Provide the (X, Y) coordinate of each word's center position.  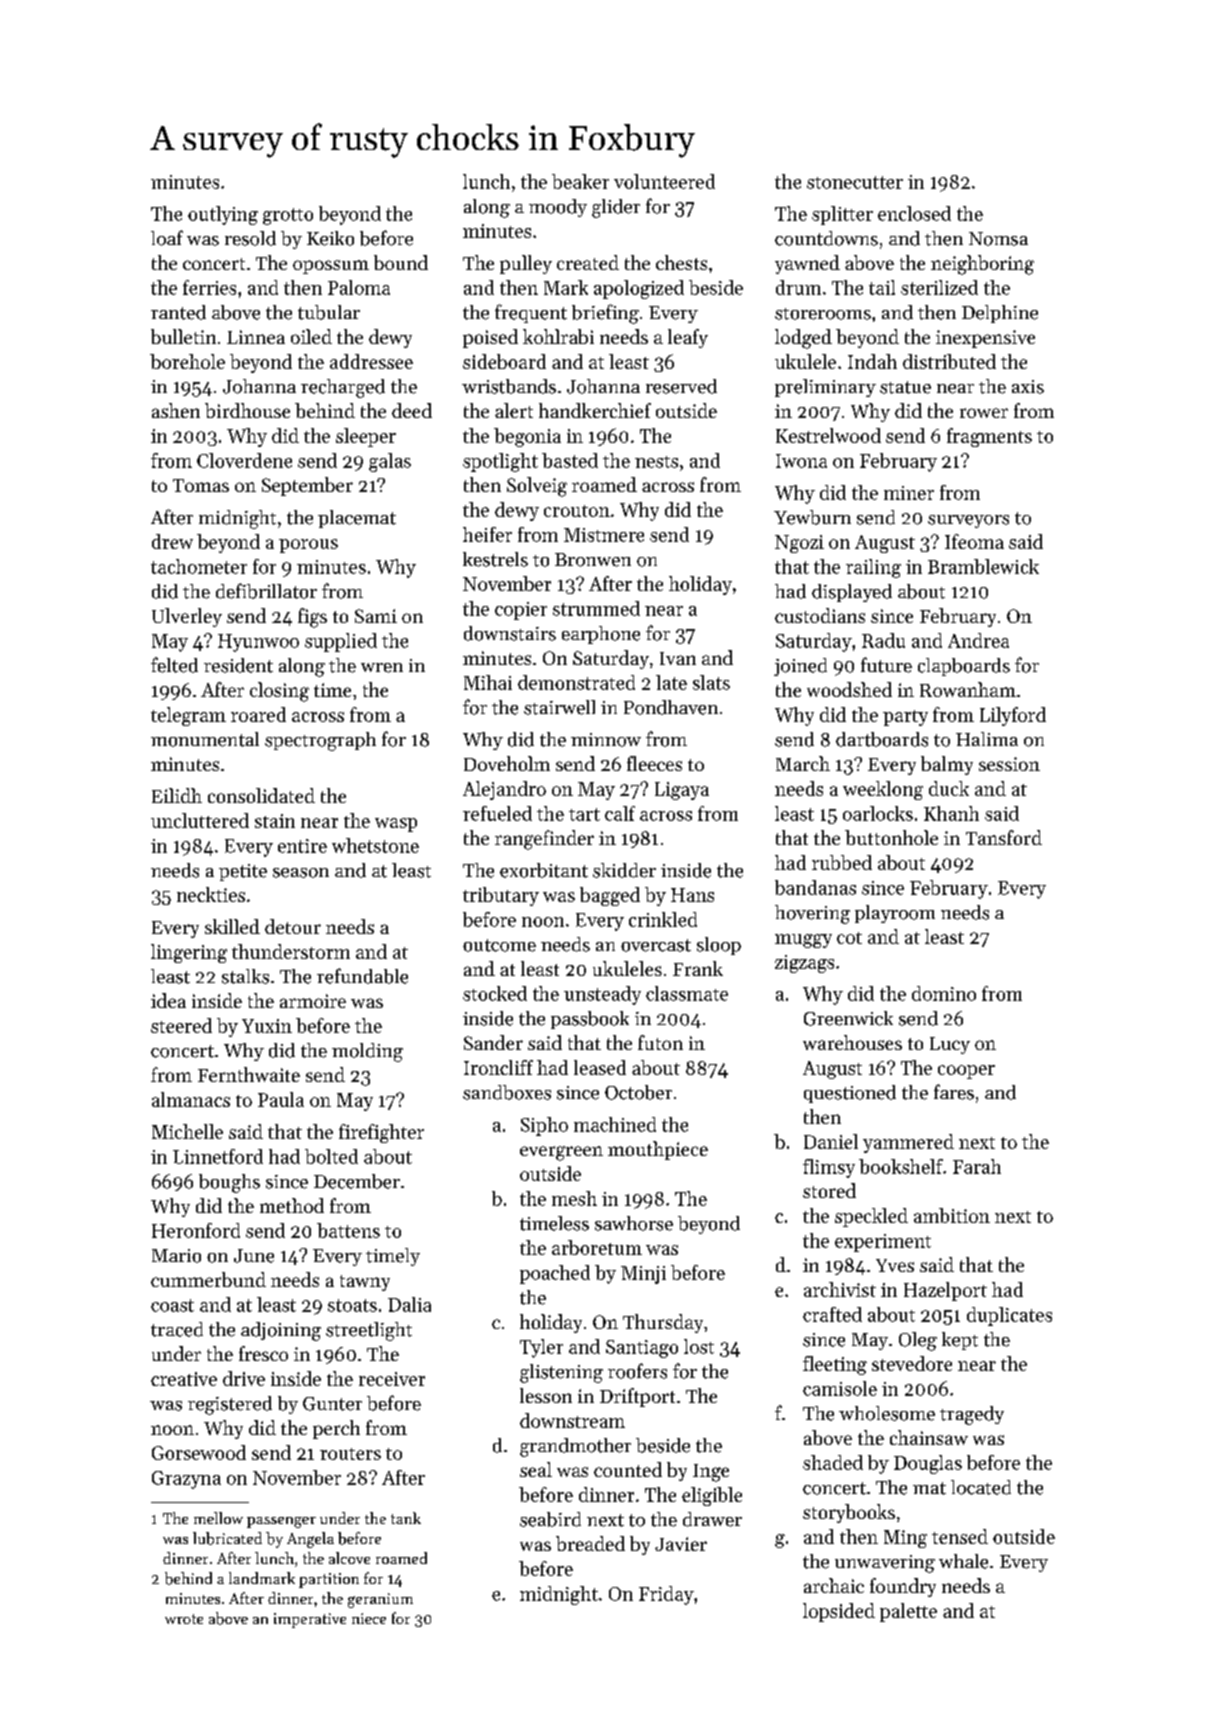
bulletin (183, 336)
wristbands (509, 386)
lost (699, 1346)
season (301, 873)
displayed (852, 593)
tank (406, 1518)
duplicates (1009, 1316)
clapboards (964, 667)
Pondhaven (671, 707)
